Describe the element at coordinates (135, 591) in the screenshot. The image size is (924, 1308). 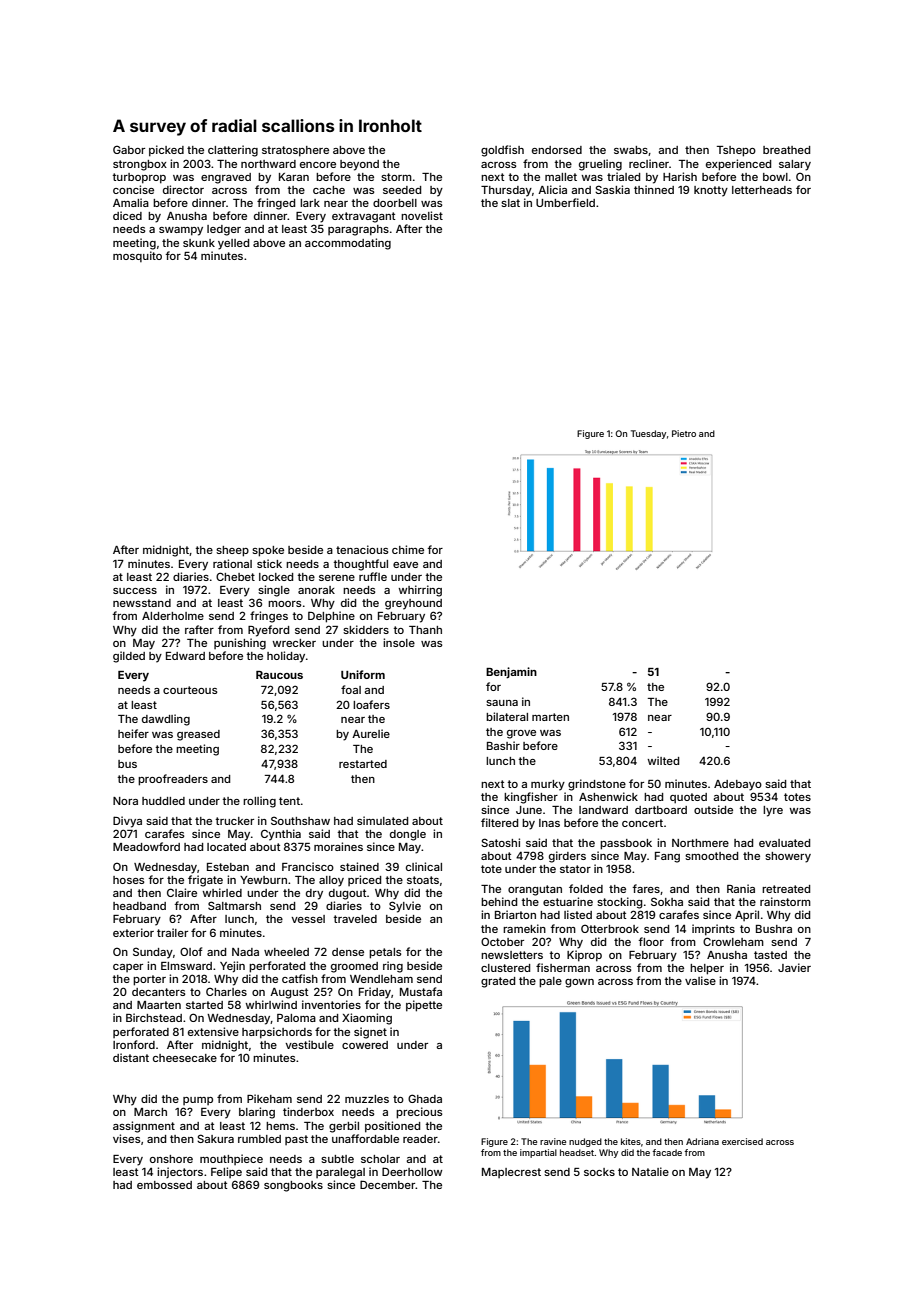
I see `success` at that location.
